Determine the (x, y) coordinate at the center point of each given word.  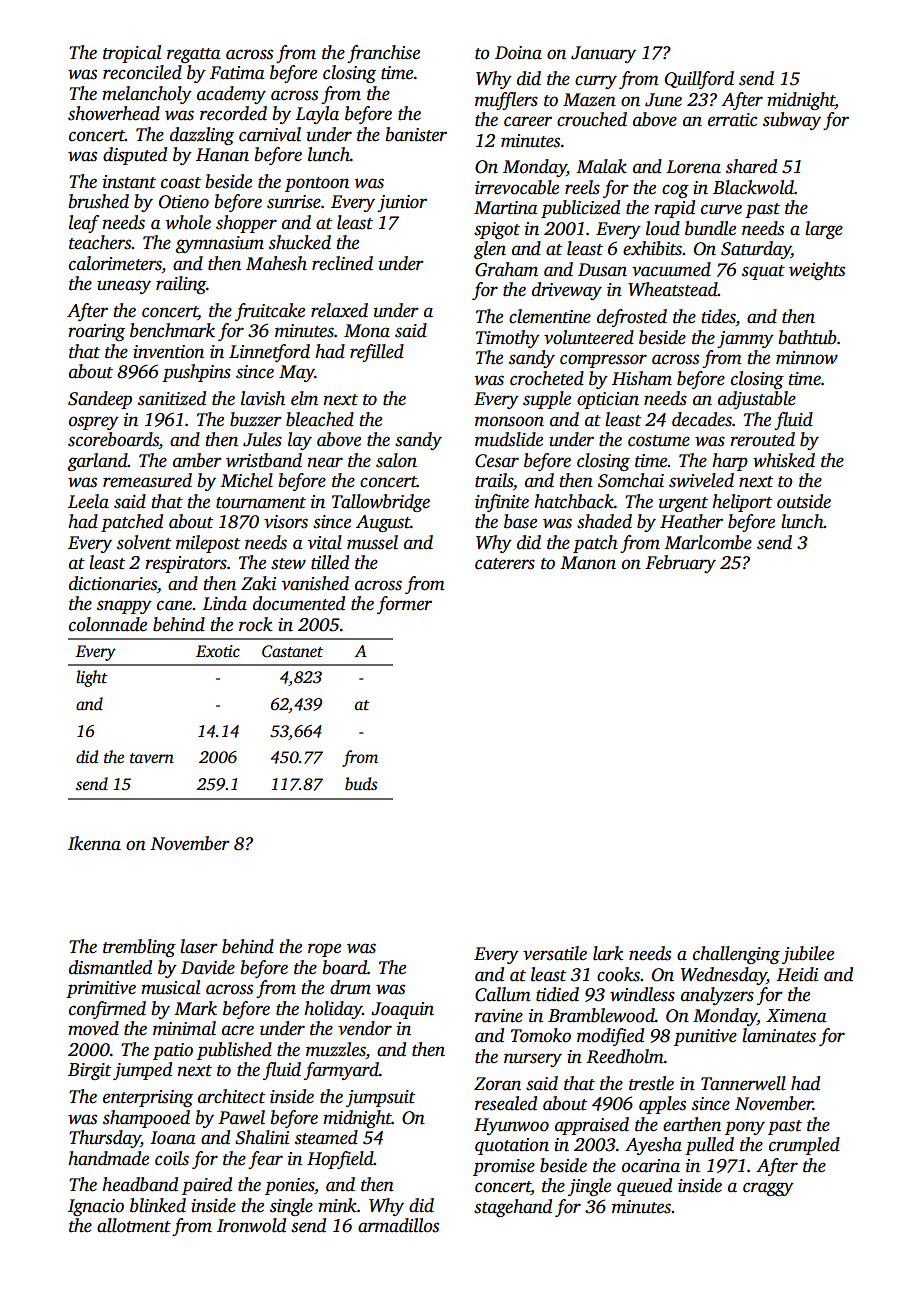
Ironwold (251, 1225)
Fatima (237, 73)
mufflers (506, 101)
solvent (144, 542)
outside (804, 501)
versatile (555, 953)
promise (504, 1167)
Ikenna (94, 843)
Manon (588, 563)
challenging (736, 955)
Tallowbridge (381, 503)
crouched (592, 119)
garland (97, 462)
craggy (768, 1189)
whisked (784, 460)
